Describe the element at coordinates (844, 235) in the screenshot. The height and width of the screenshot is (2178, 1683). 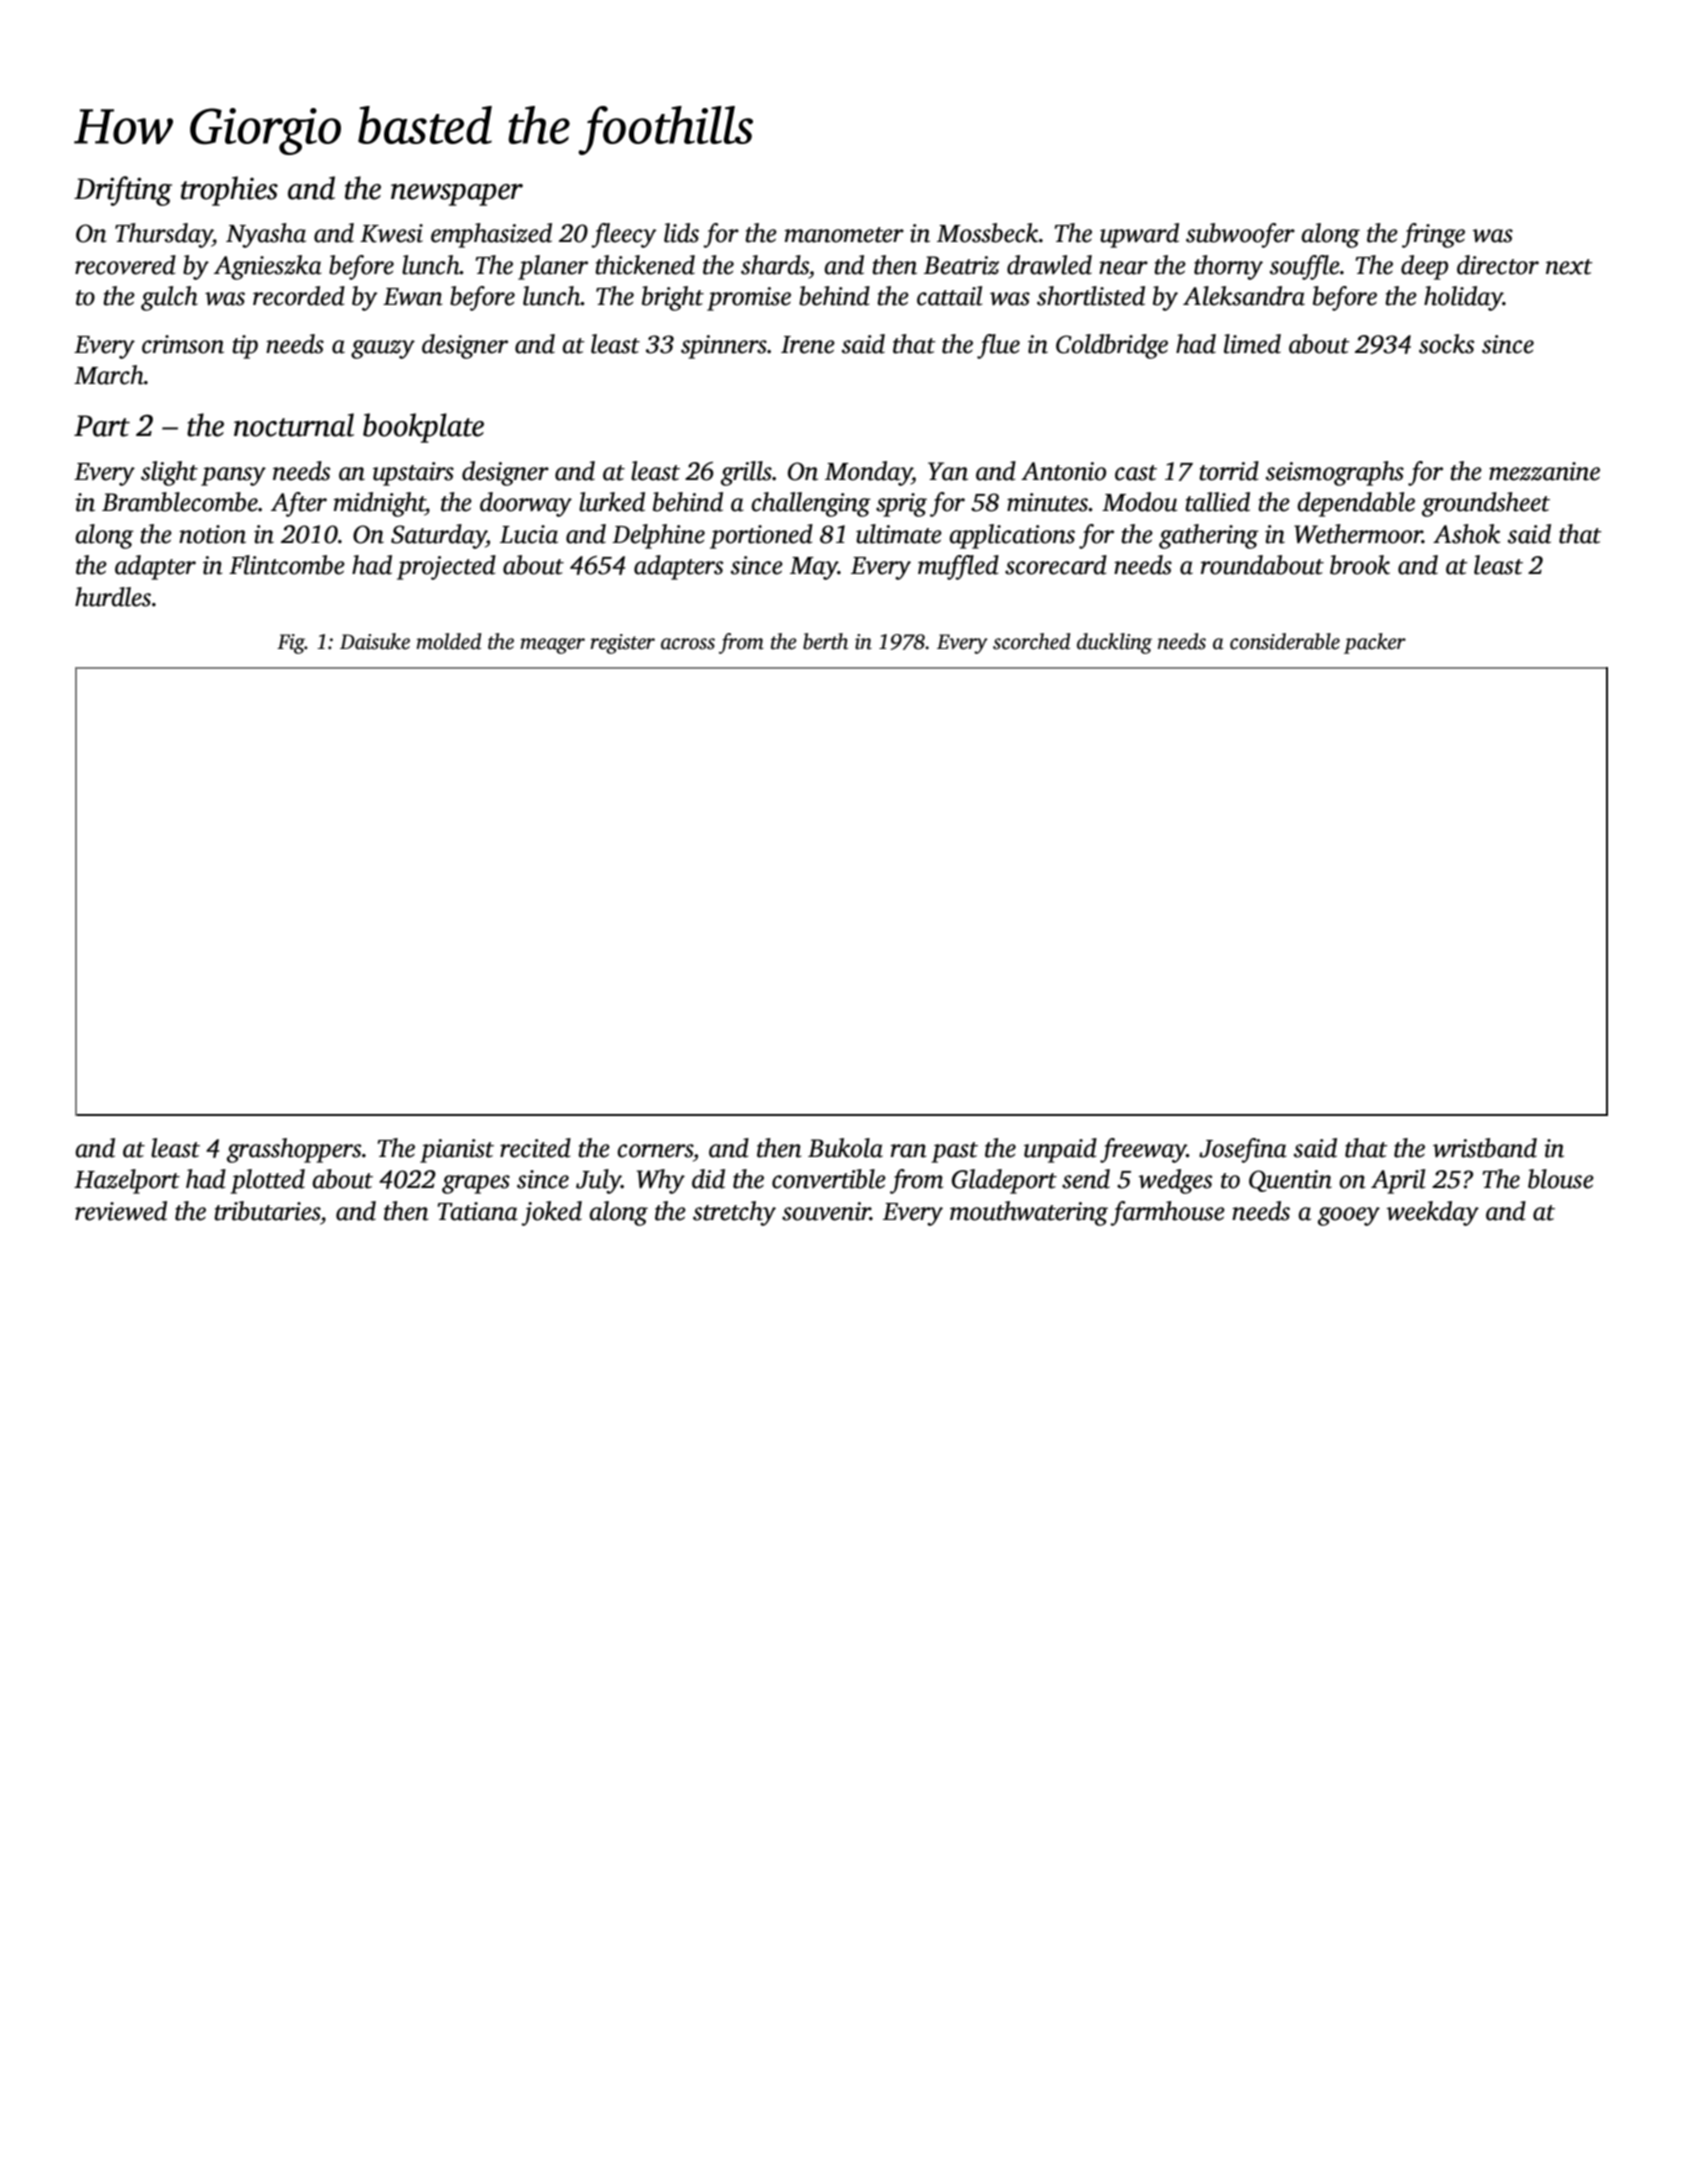
I see `manometer` at that location.
